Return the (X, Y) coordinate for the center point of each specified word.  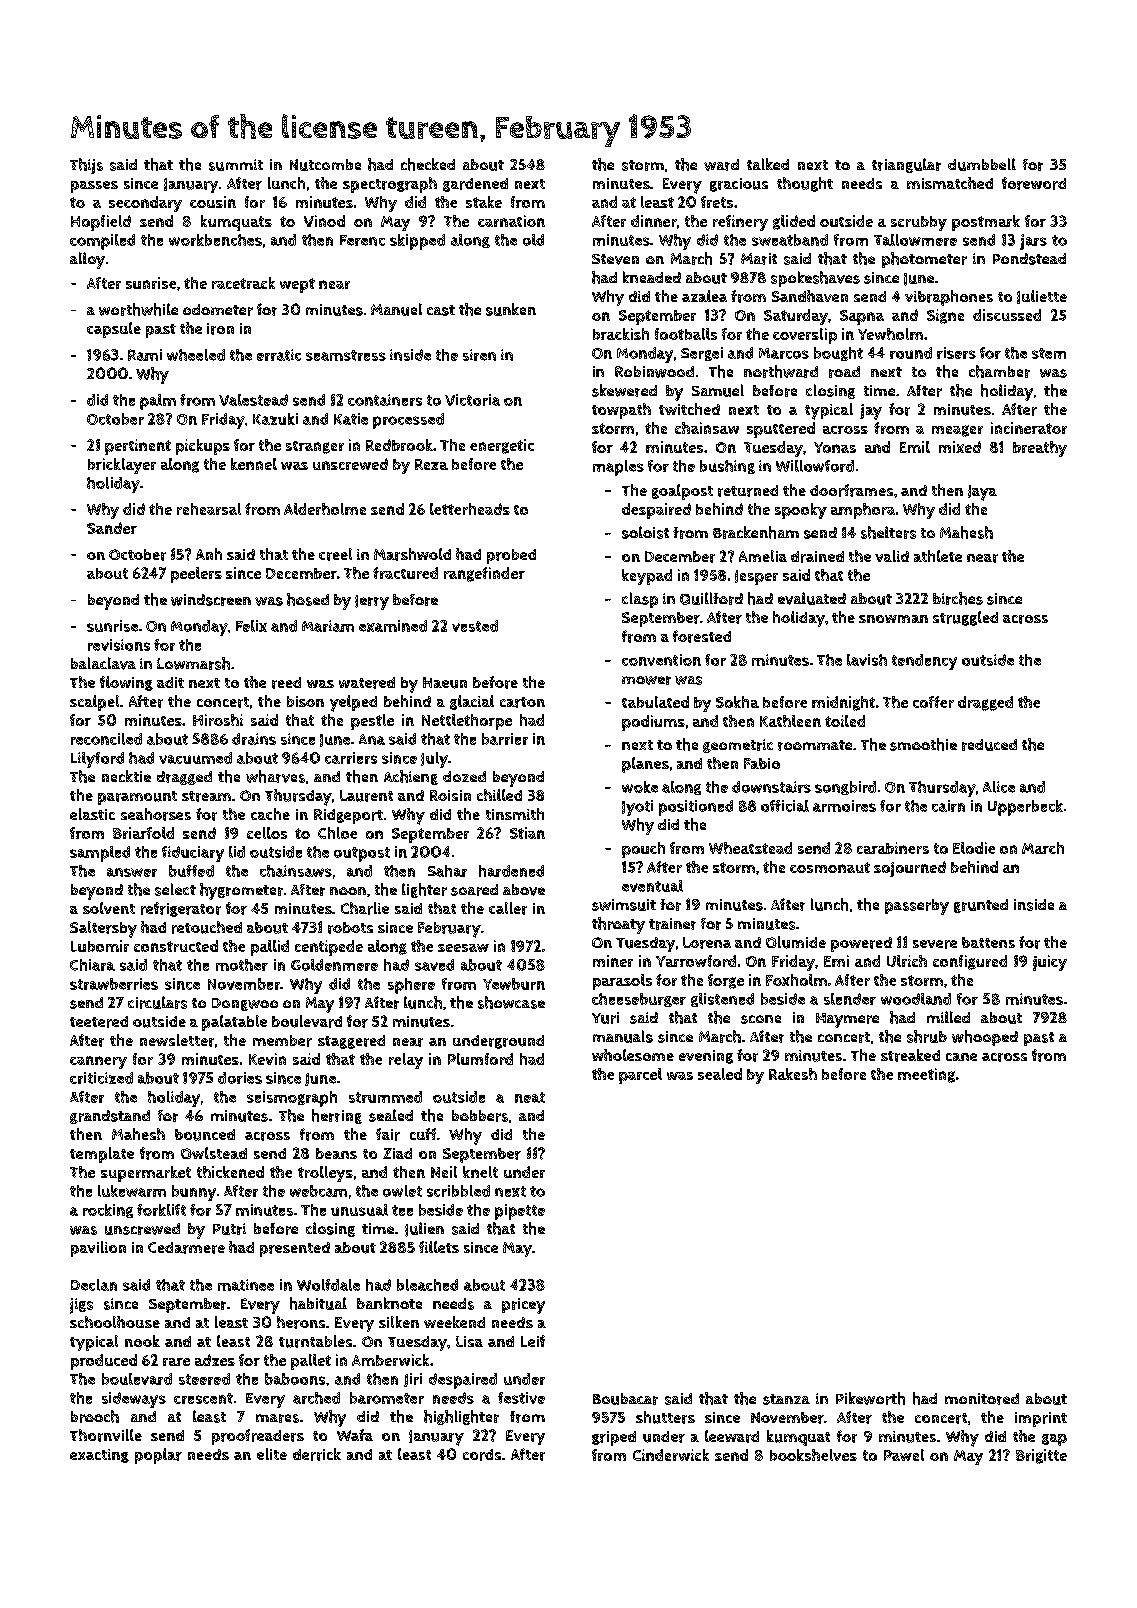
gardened (475, 185)
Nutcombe (325, 165)
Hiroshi (218, 720)
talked (768, 164)
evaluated (812, 598)
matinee (246, 1285)
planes (645, 765)
